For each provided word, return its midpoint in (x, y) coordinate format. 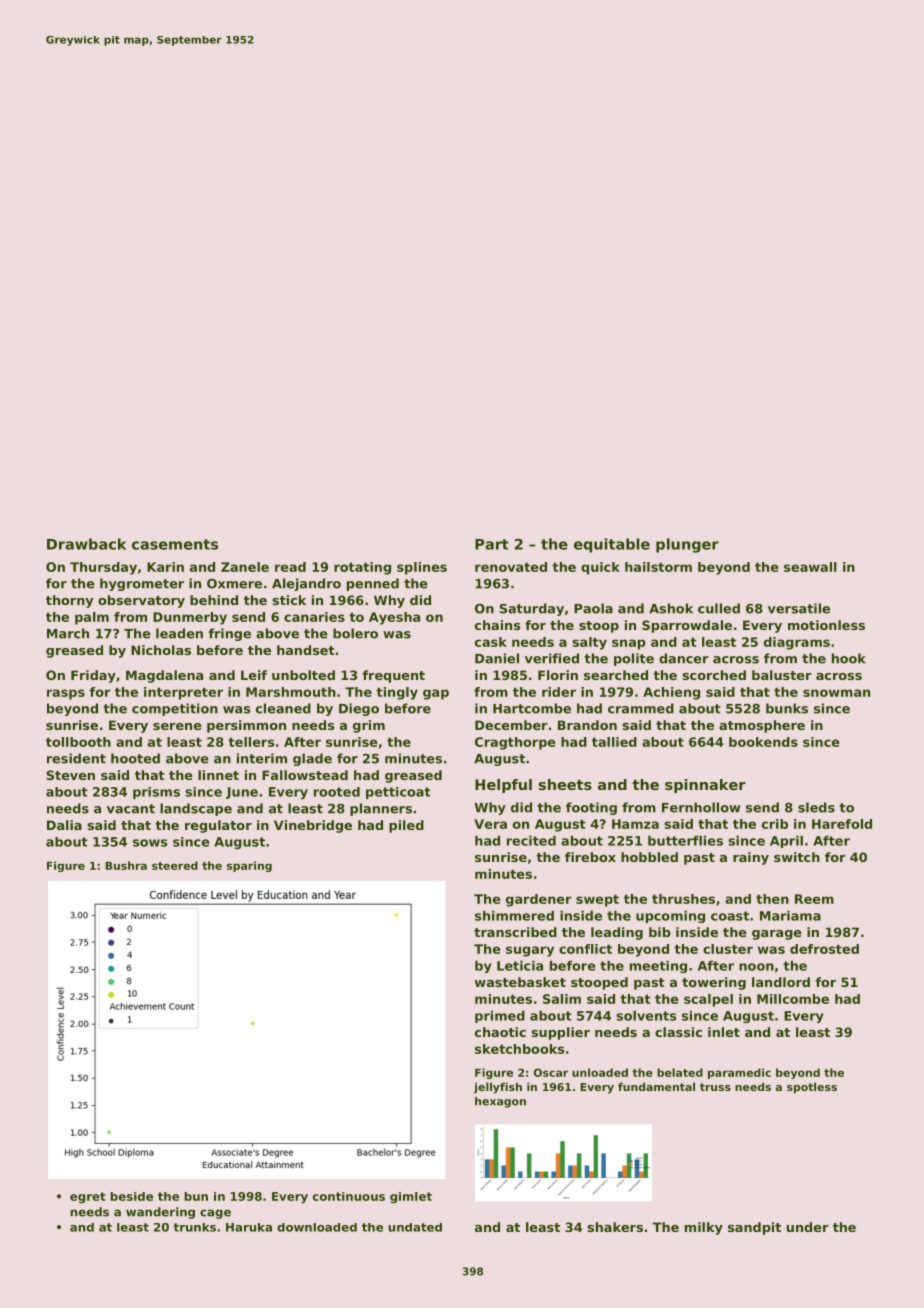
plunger (687, 545)
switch (797, 857)
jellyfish (498, 1088)
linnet (218, 775)
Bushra (126, 865)
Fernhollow (701, 807)
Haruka (249, 1227)
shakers (615, 1227)
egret (88, 1198)
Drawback (86, 544)
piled (406, 826)
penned (373, 584)
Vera (490, 824)
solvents (646, 1016)
